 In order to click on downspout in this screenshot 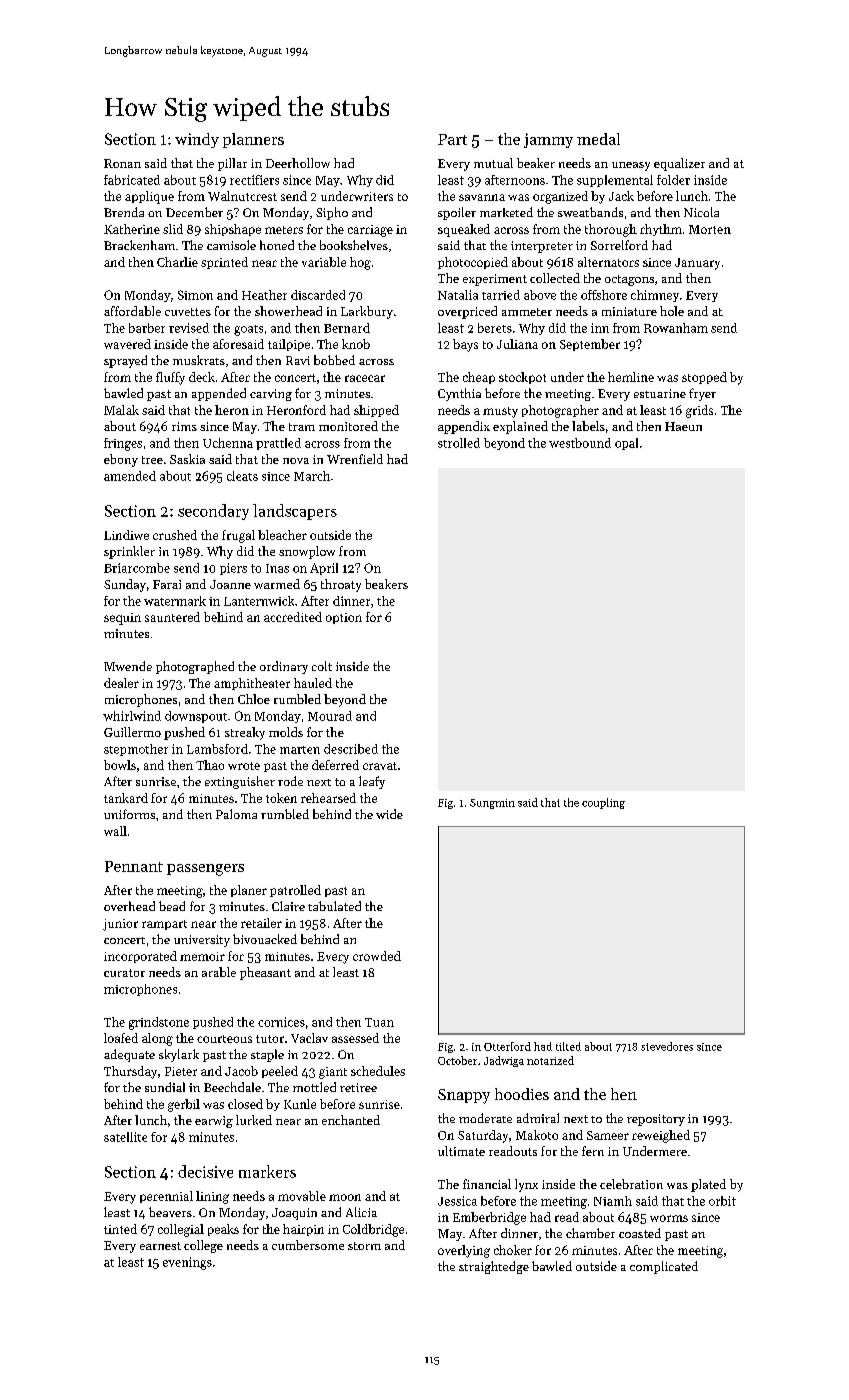, I will do `click(196, 717)`.
